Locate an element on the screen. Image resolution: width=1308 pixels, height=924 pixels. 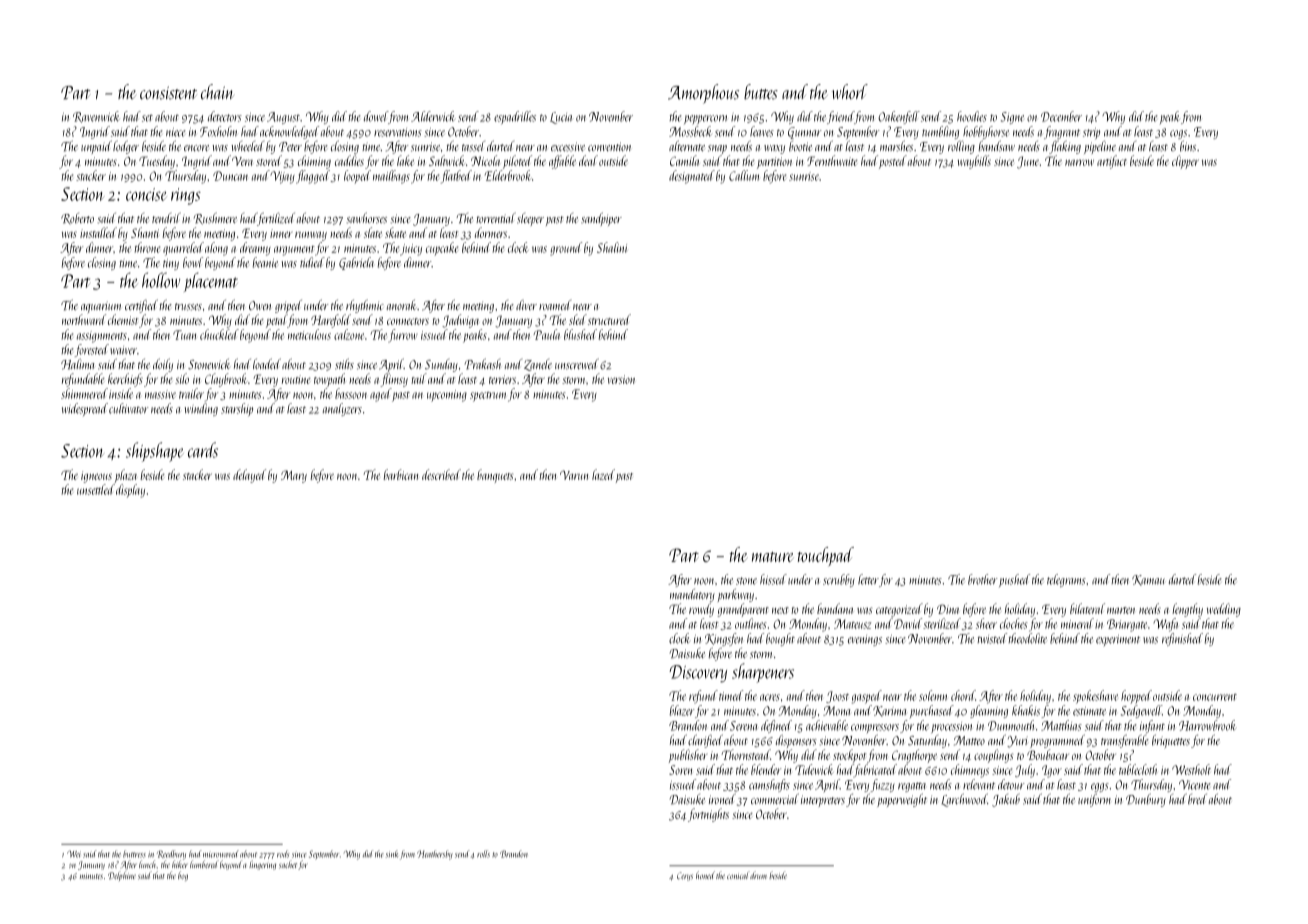
mandatory is located at coordinates (692, 595).
